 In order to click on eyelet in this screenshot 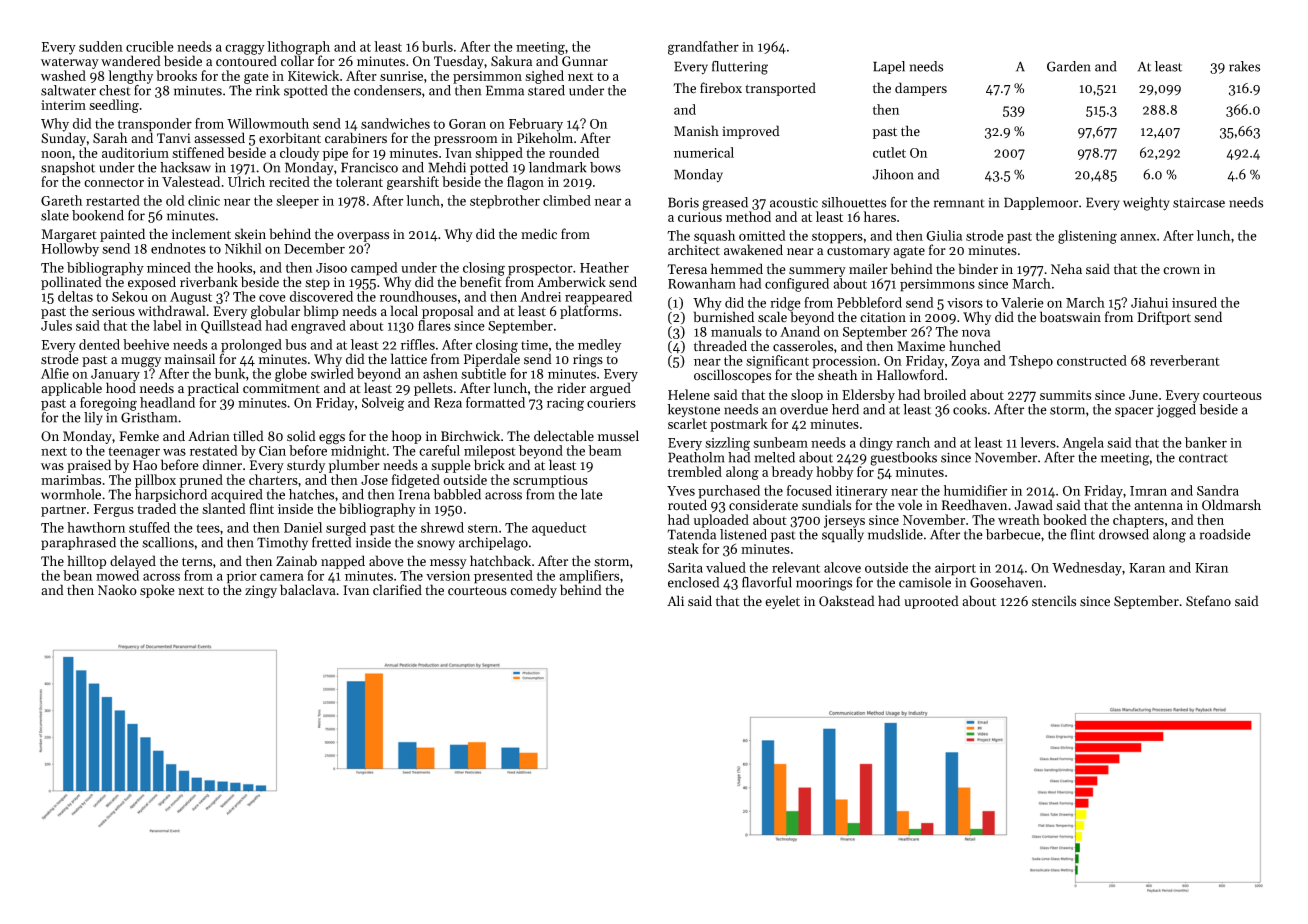, I will do `click(782, 602)`.
